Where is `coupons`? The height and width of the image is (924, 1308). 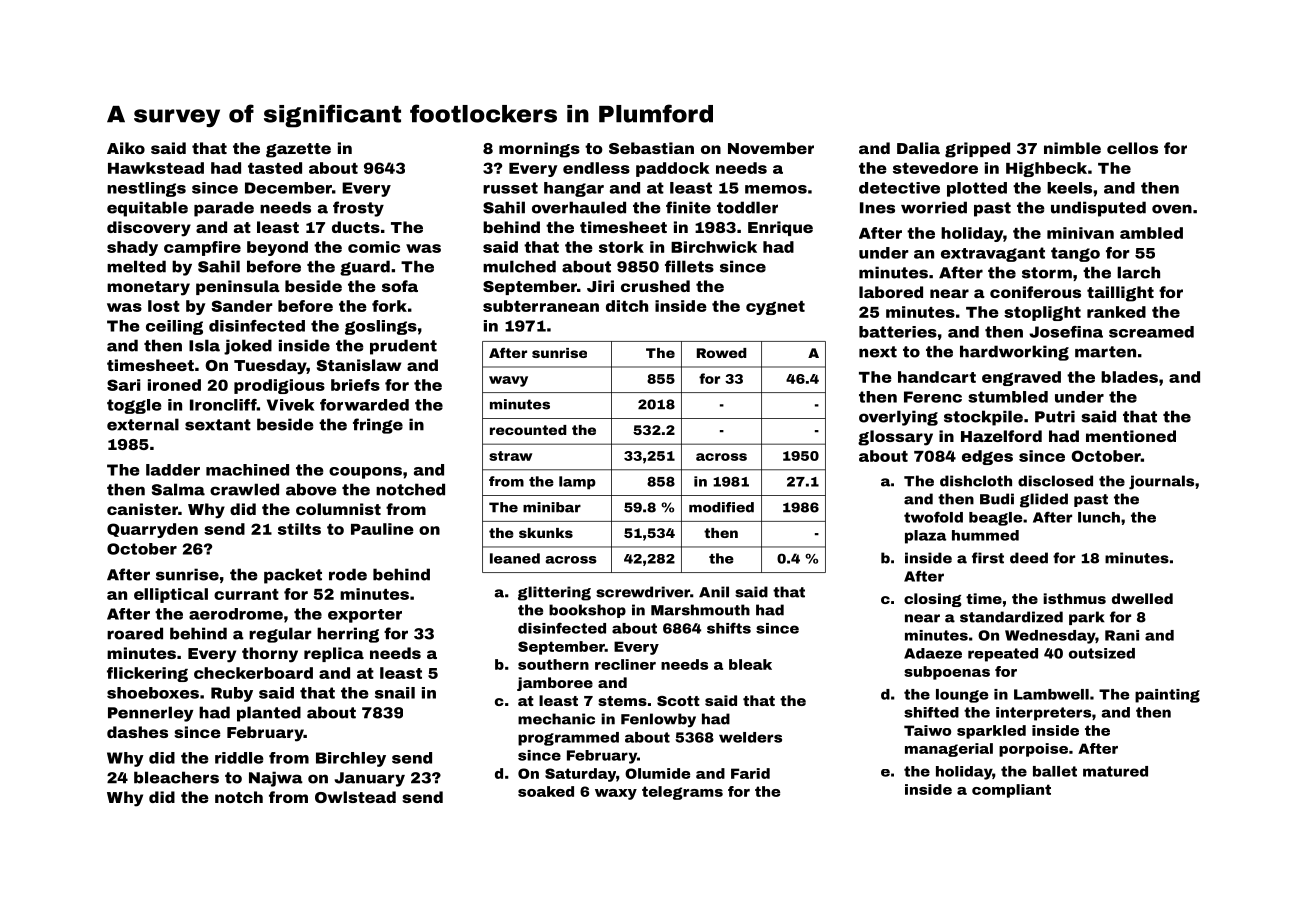
coupons is located at coordinates (365, 473).
